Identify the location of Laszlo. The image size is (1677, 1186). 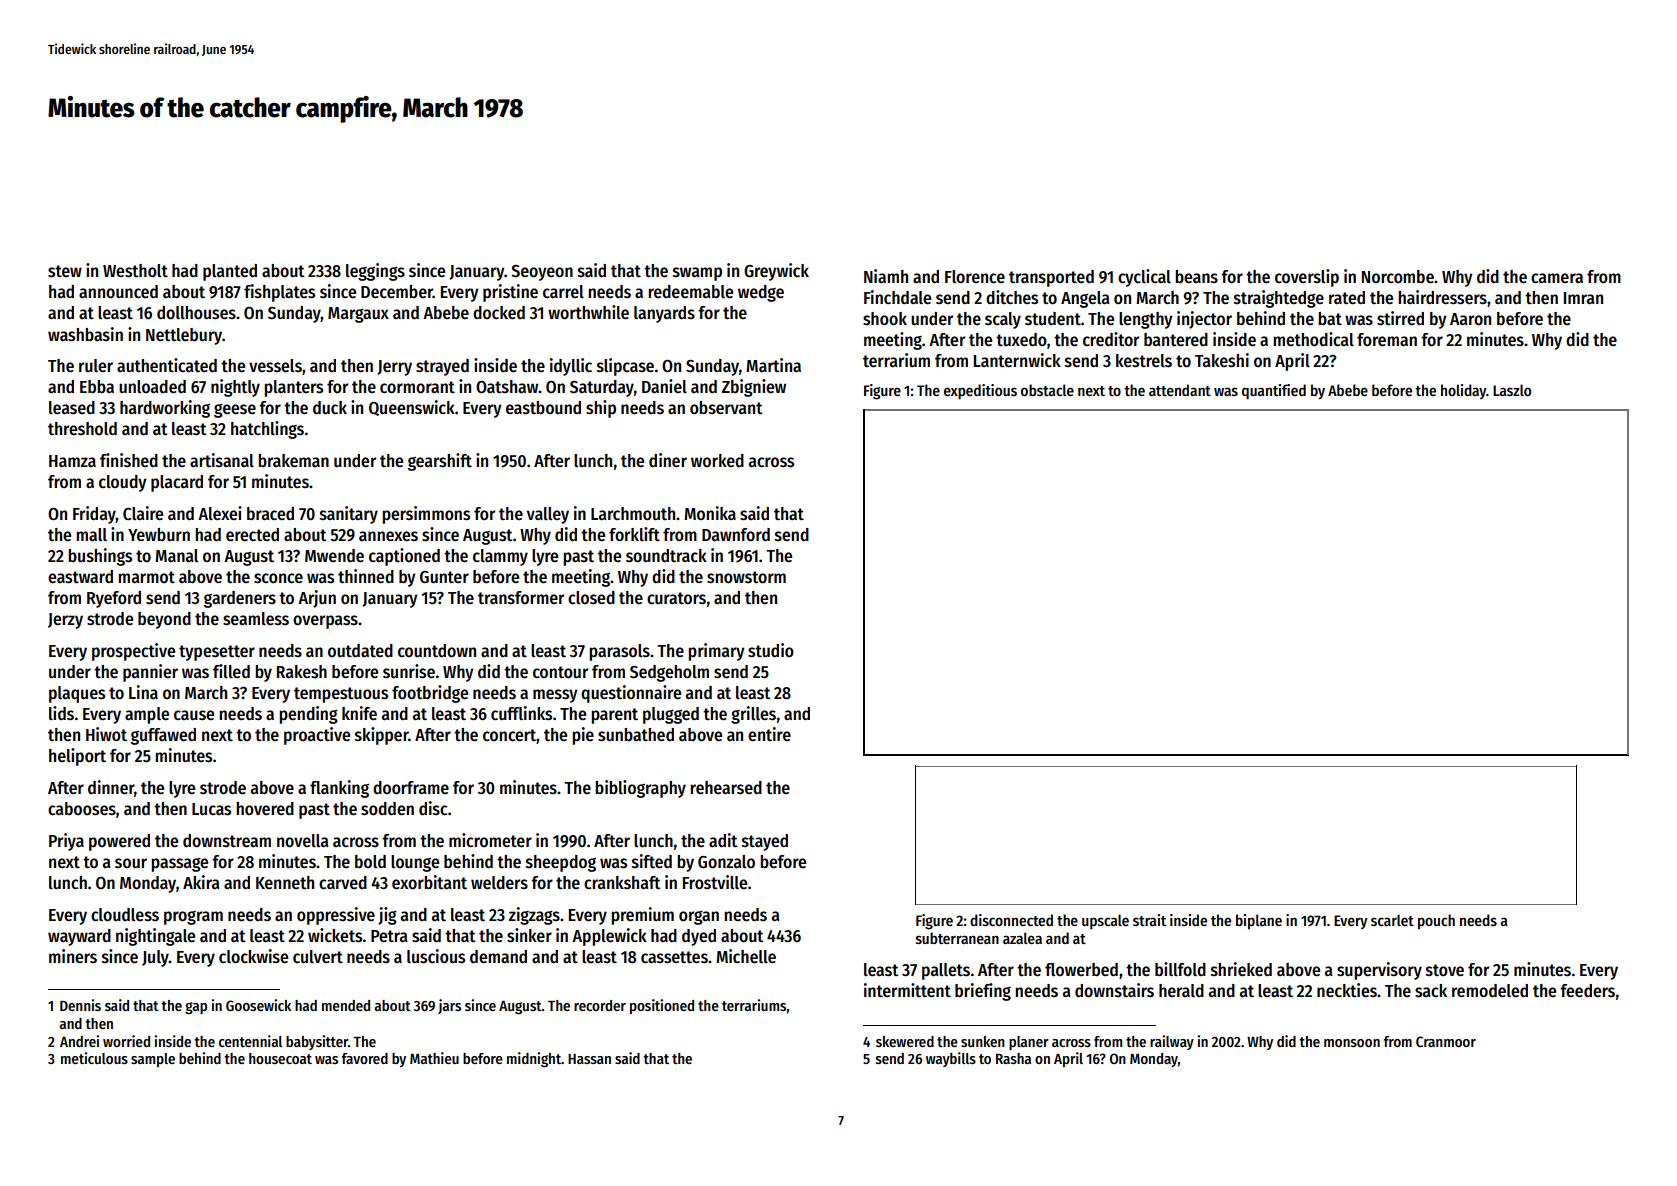
(1512, 390).
